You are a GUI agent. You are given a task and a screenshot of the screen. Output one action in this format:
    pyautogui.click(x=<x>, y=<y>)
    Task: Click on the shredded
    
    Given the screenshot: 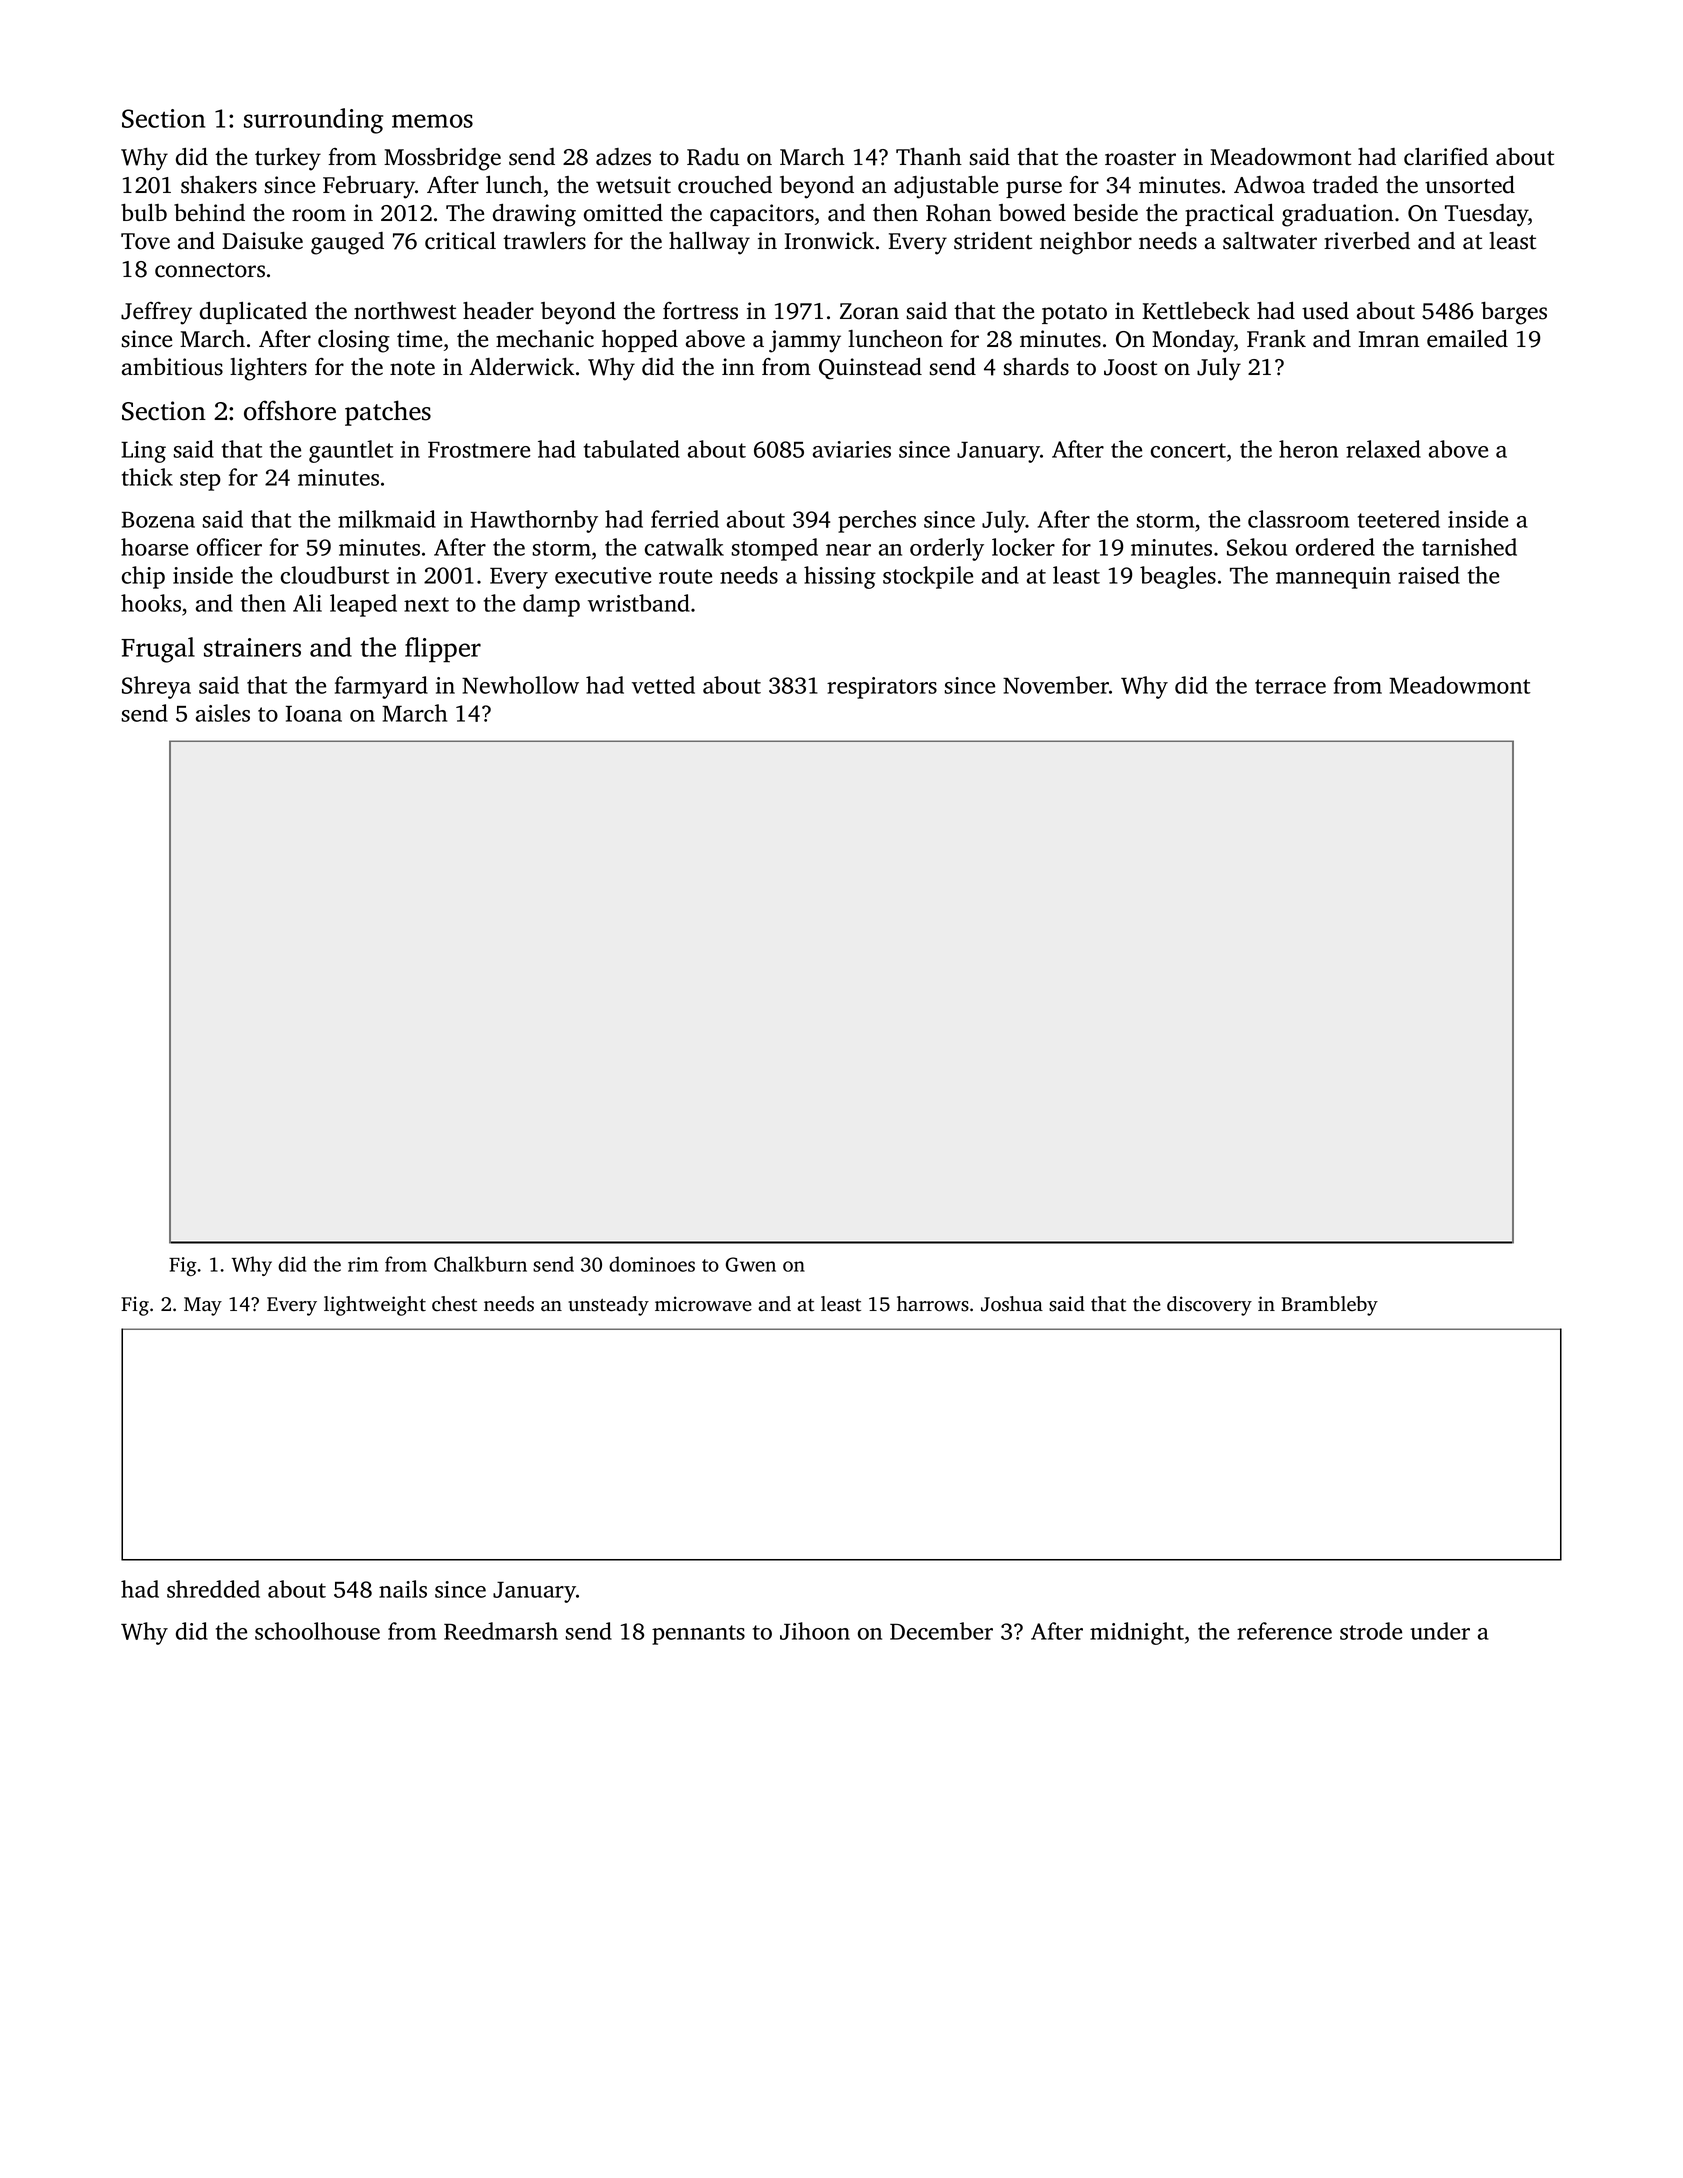 What is the action you would take?
    pyautogui.click(x=213, y=1589)
